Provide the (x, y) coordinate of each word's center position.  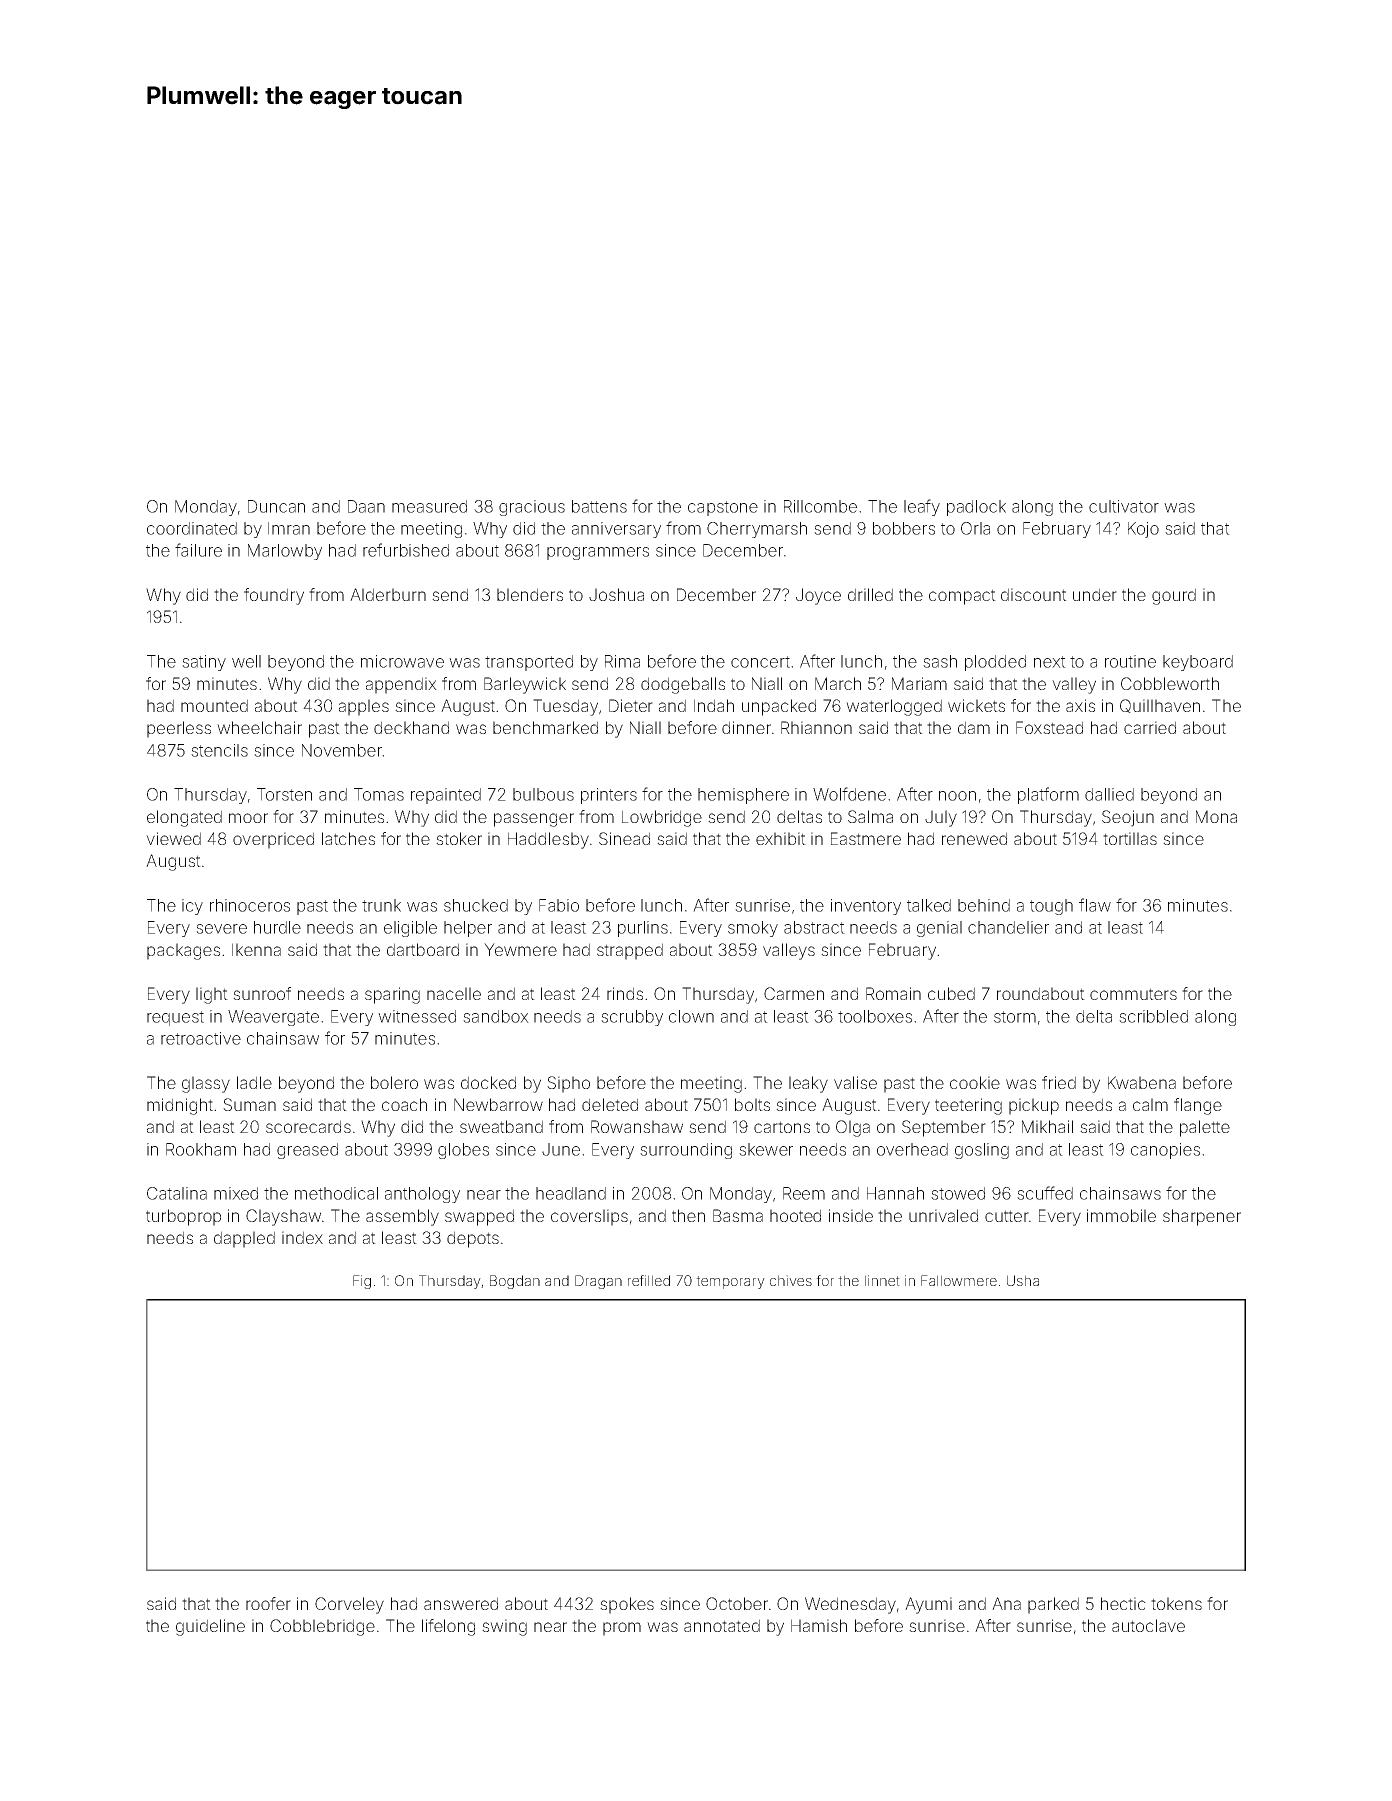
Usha (1023, 1280)
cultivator (1124, 506)
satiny (204, 663)
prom (622, 1629)
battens (599, 506)
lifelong (448, 1627)
